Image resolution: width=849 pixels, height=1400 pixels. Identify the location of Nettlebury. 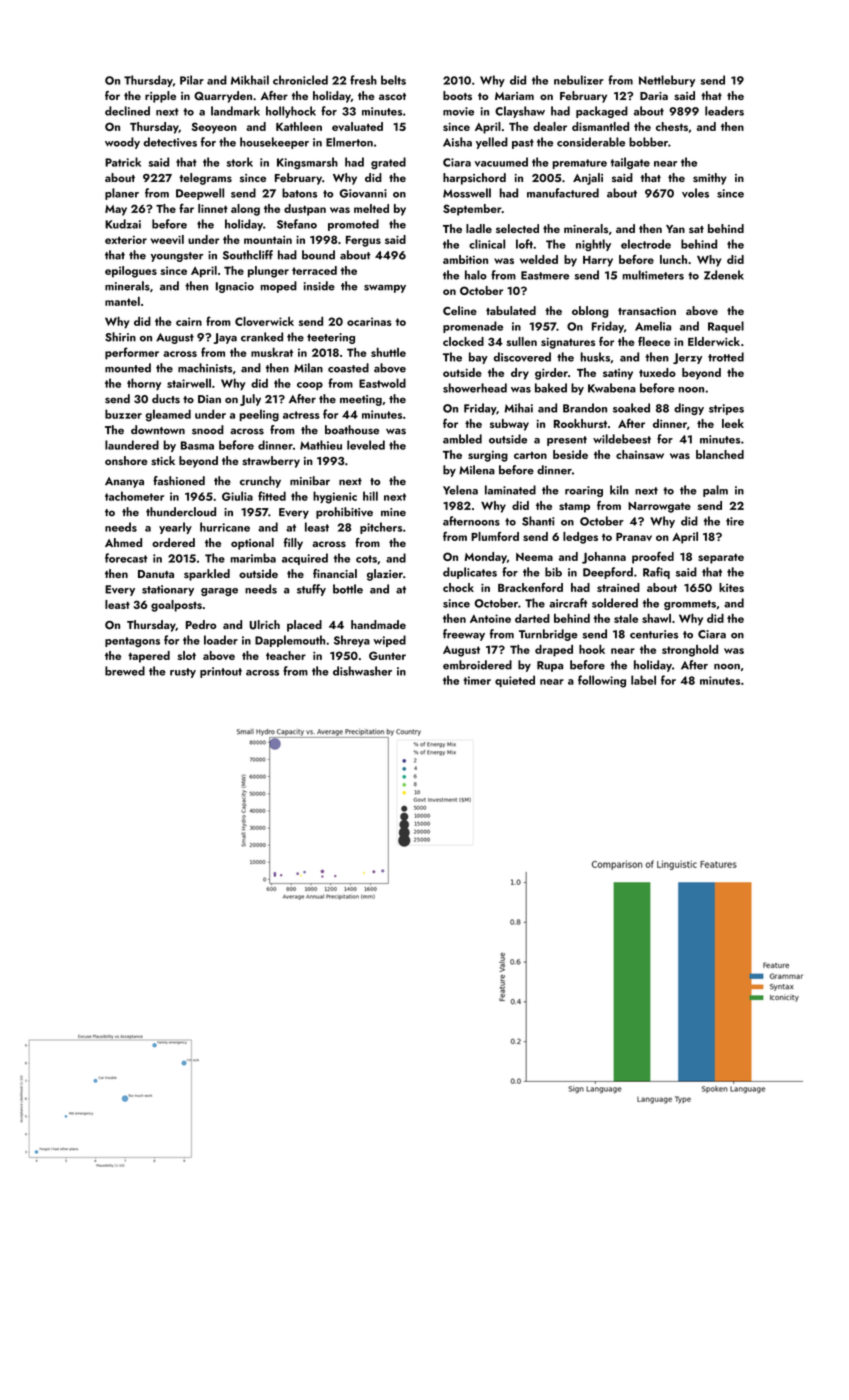
(667, 81).
